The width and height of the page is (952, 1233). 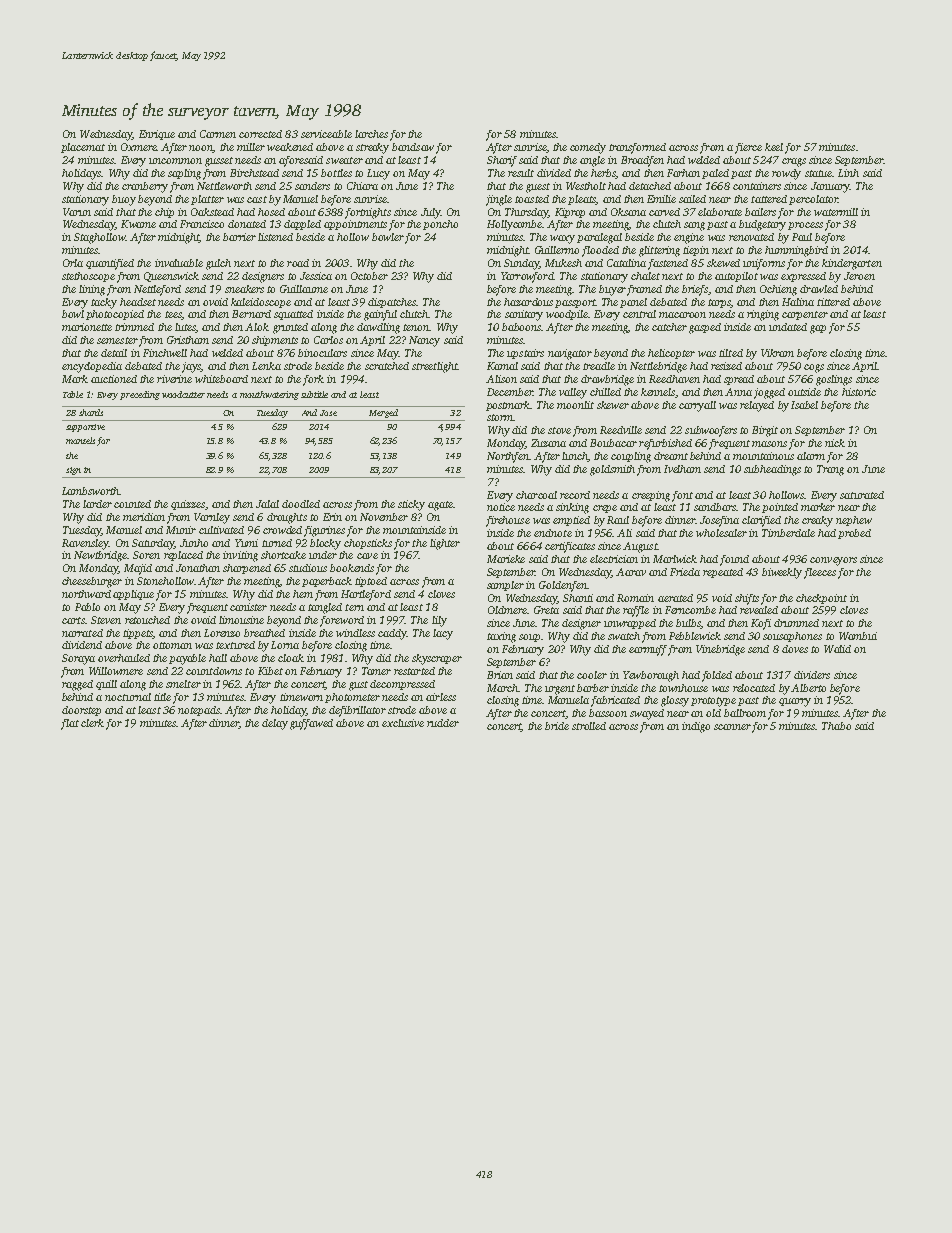 What do you see at coordinates (124, 200) in the page?
I see `buoy` at bounding box center [124, 200].
